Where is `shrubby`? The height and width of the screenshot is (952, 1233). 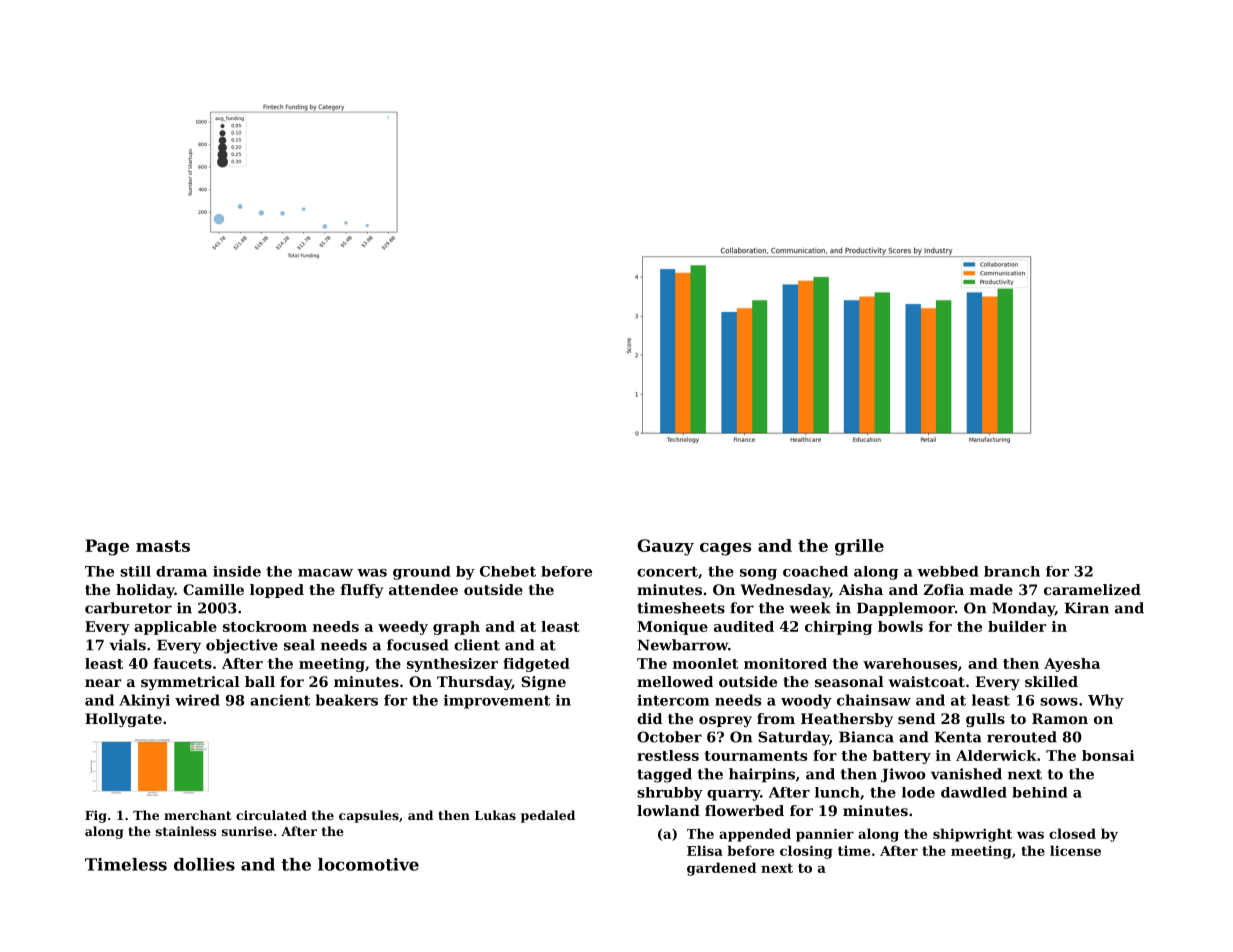
shrubby is located at coordinates (670, 794).
